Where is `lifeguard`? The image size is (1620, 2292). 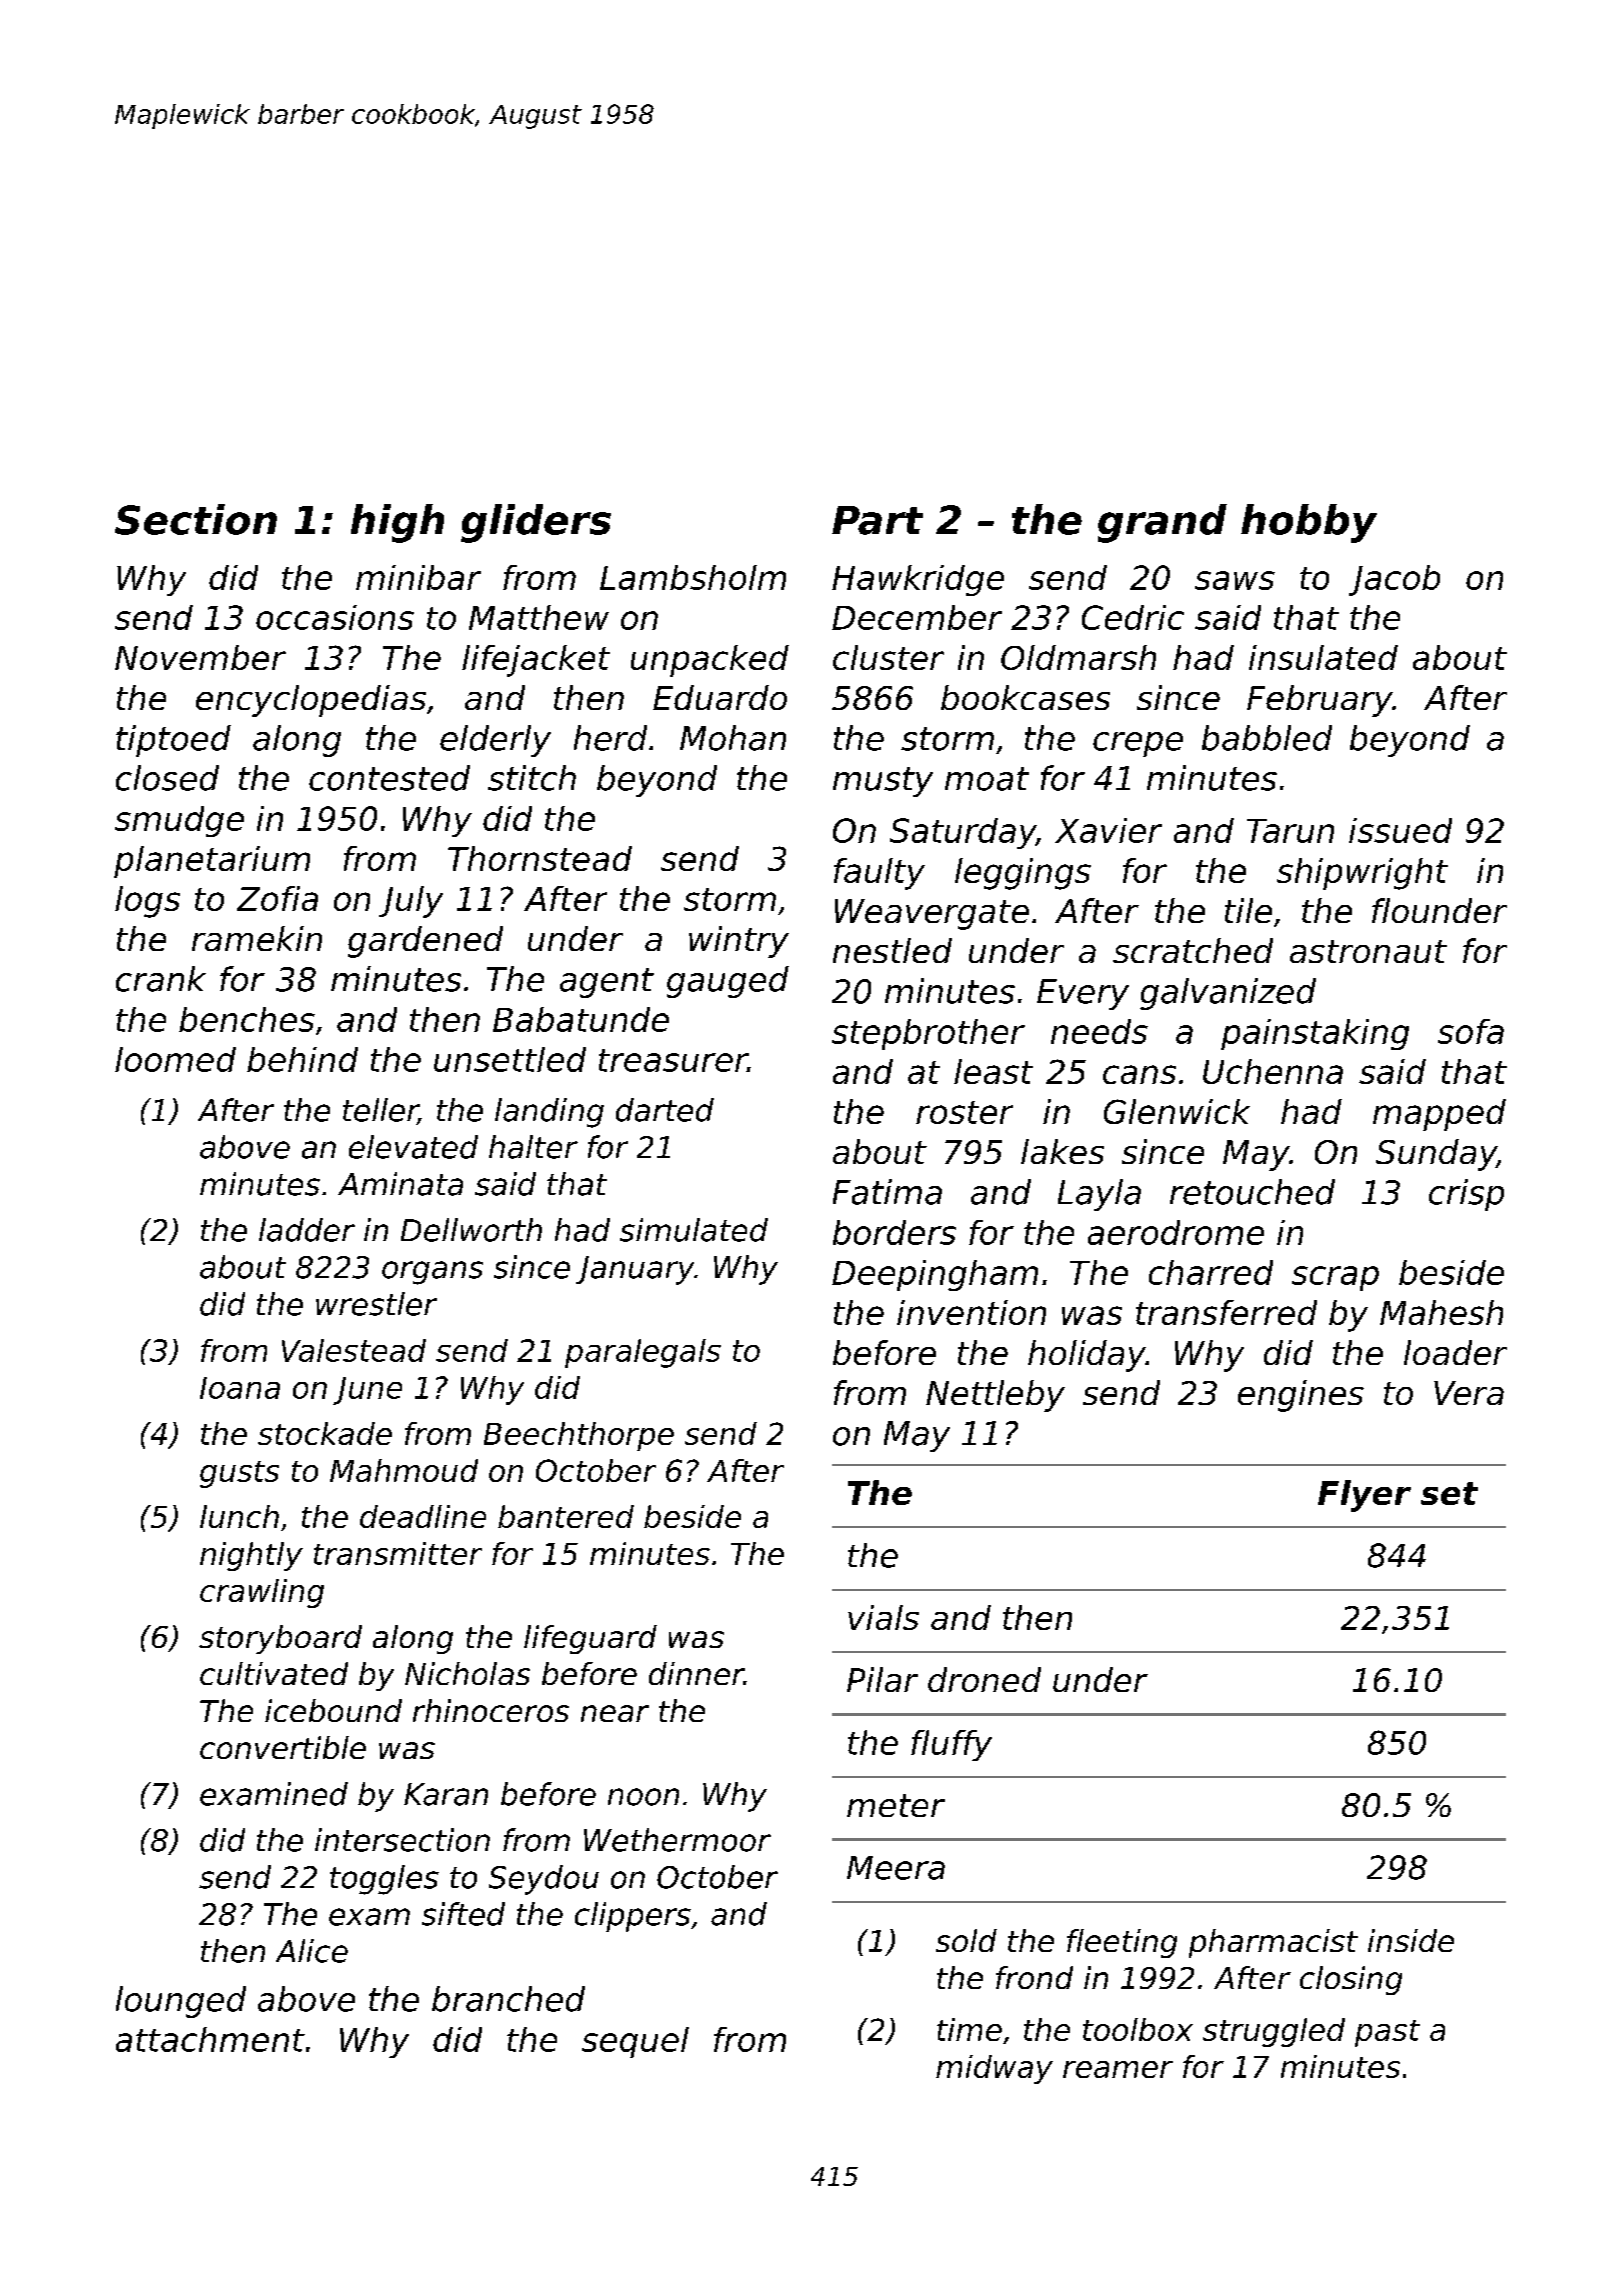
lifeguard is located at coordinates (590, 1639).
